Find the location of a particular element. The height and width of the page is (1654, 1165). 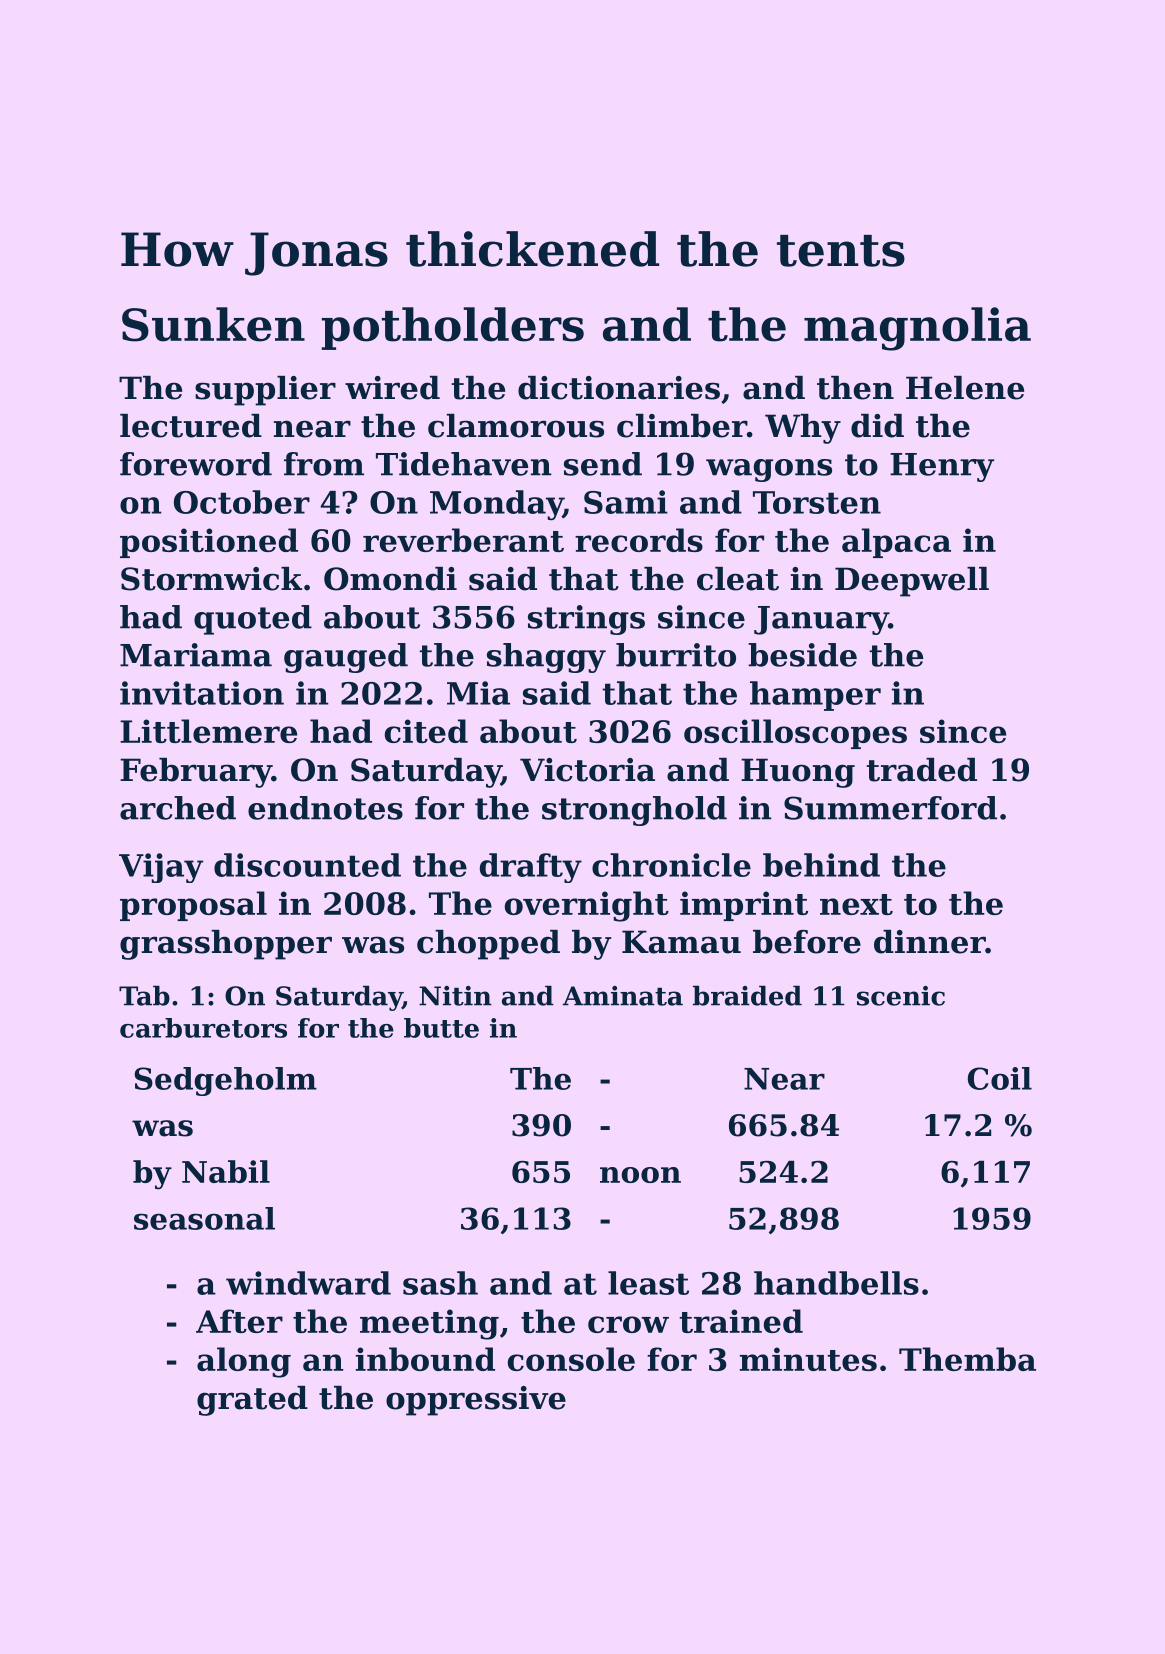

positioned is located at coordinates (209, 543).
